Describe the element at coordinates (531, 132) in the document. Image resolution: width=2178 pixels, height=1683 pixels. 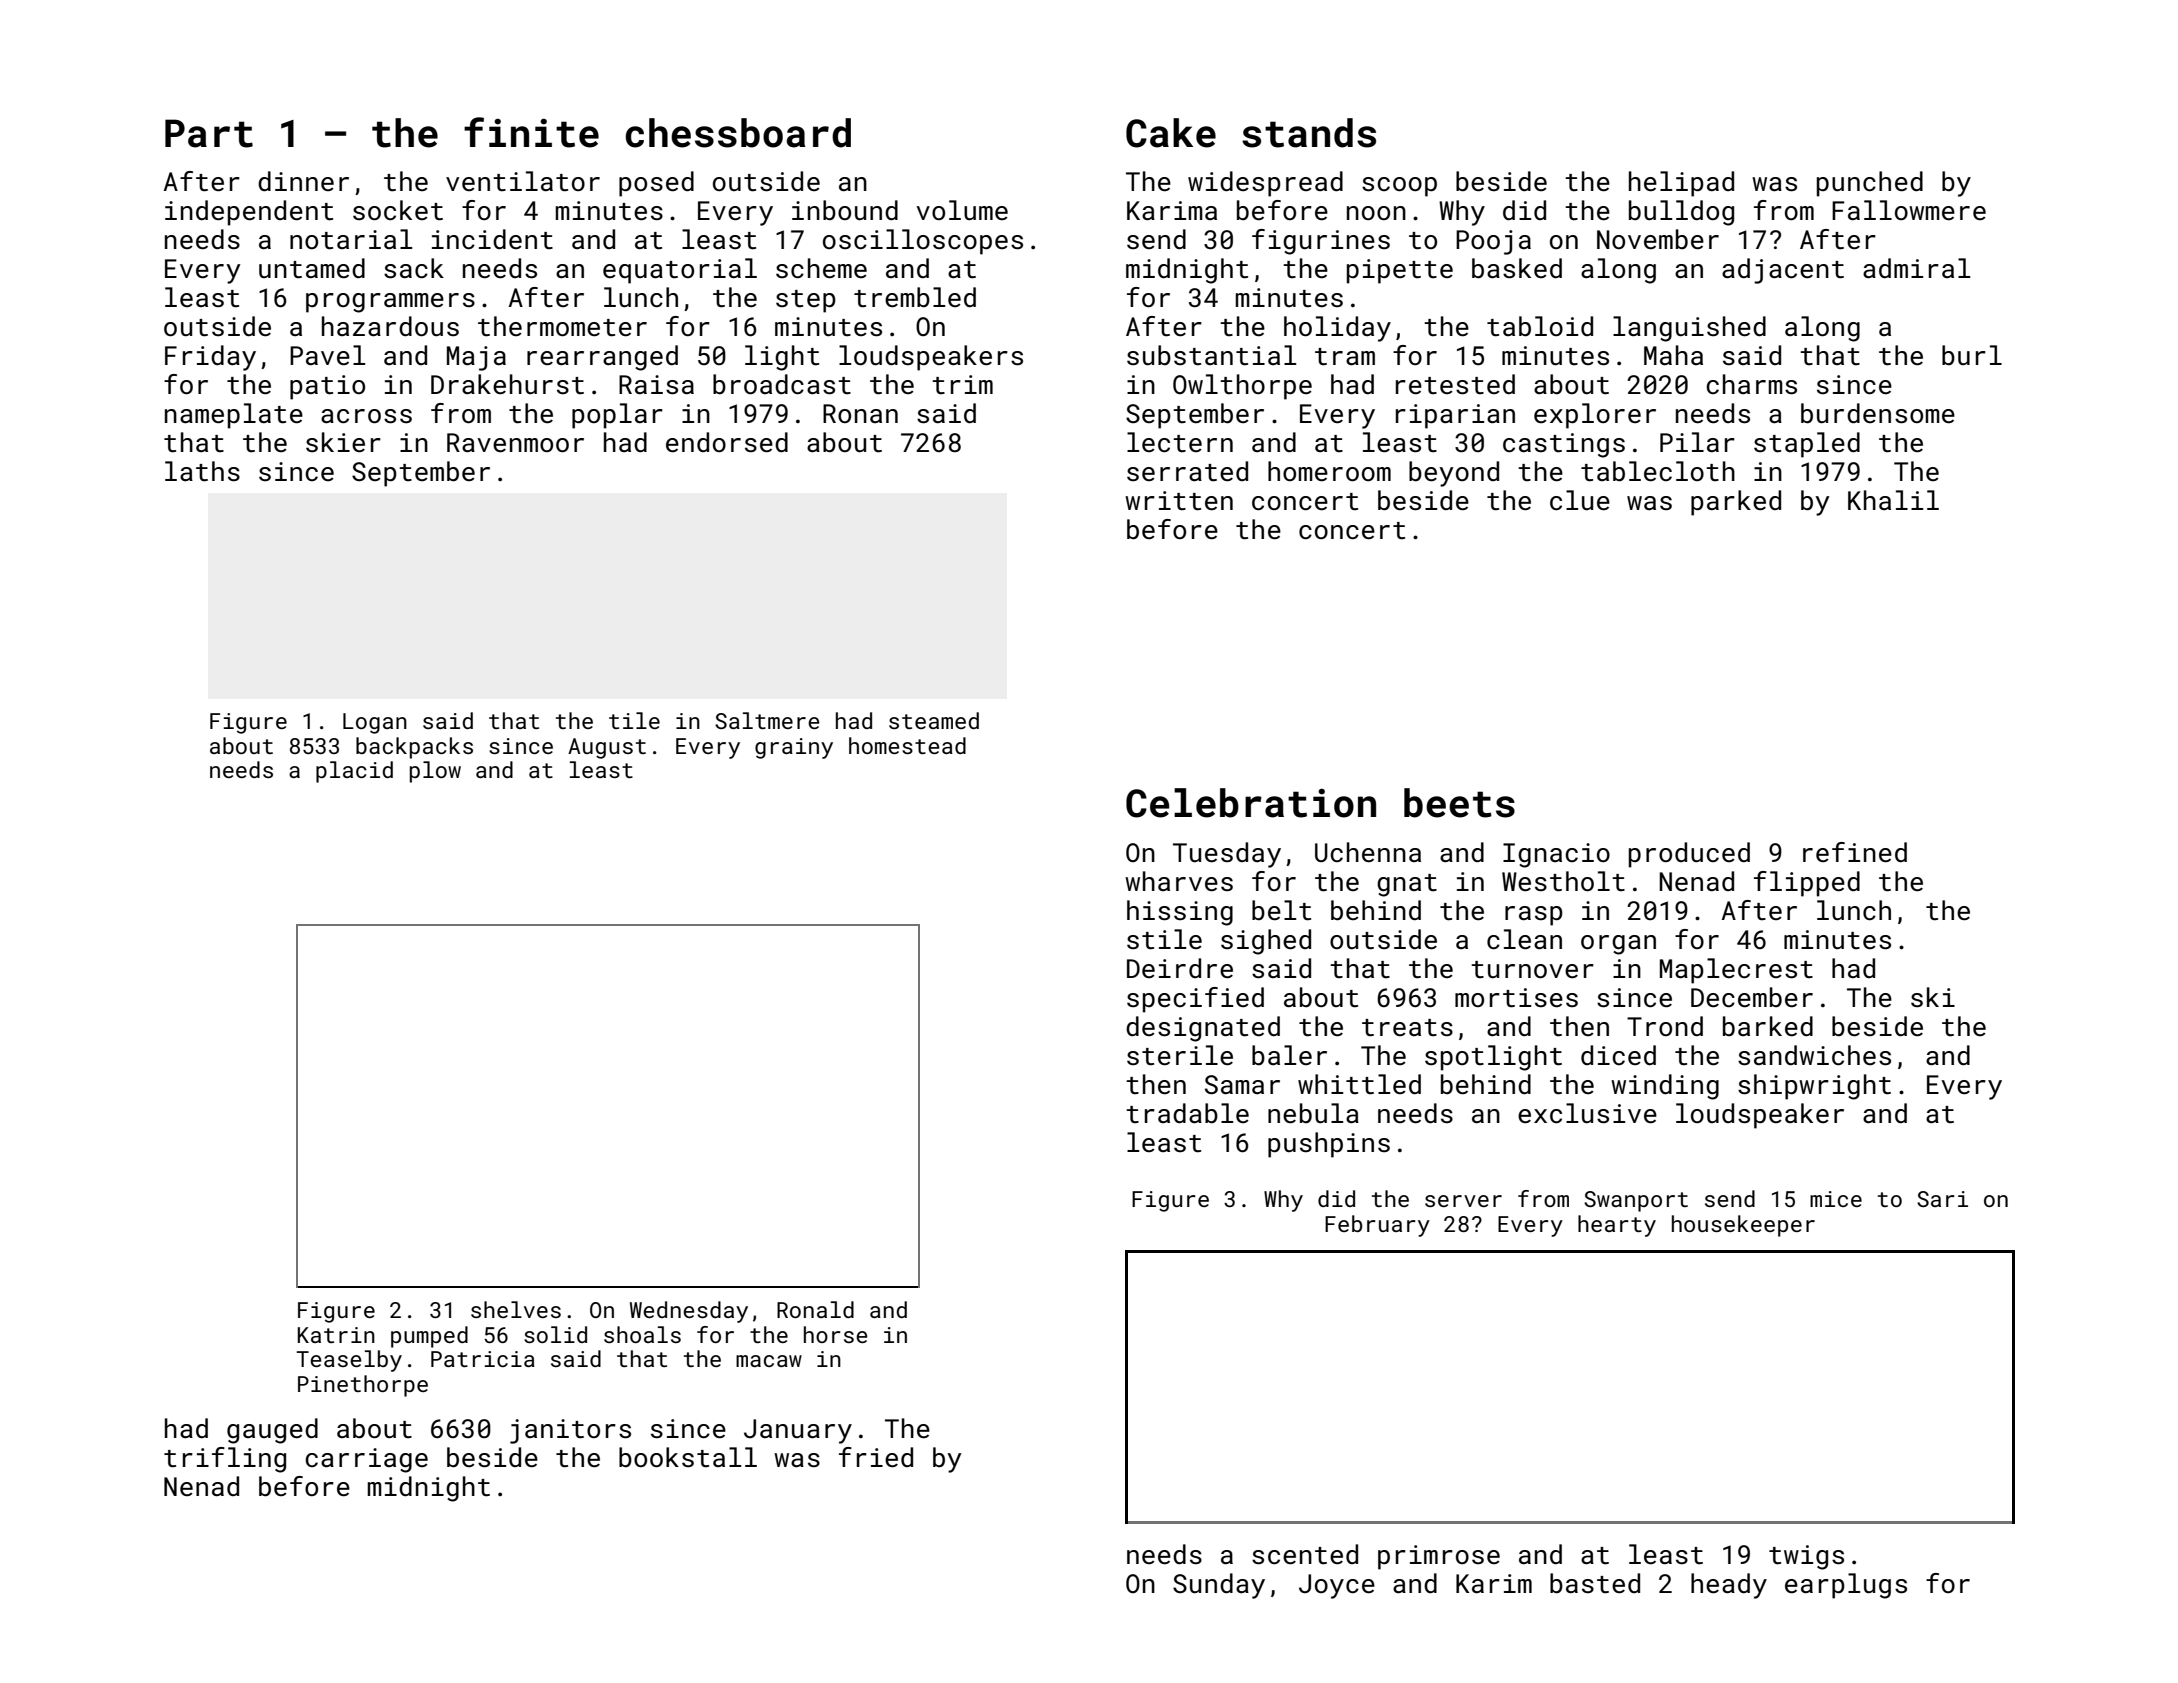
I see `finite` at that location.
